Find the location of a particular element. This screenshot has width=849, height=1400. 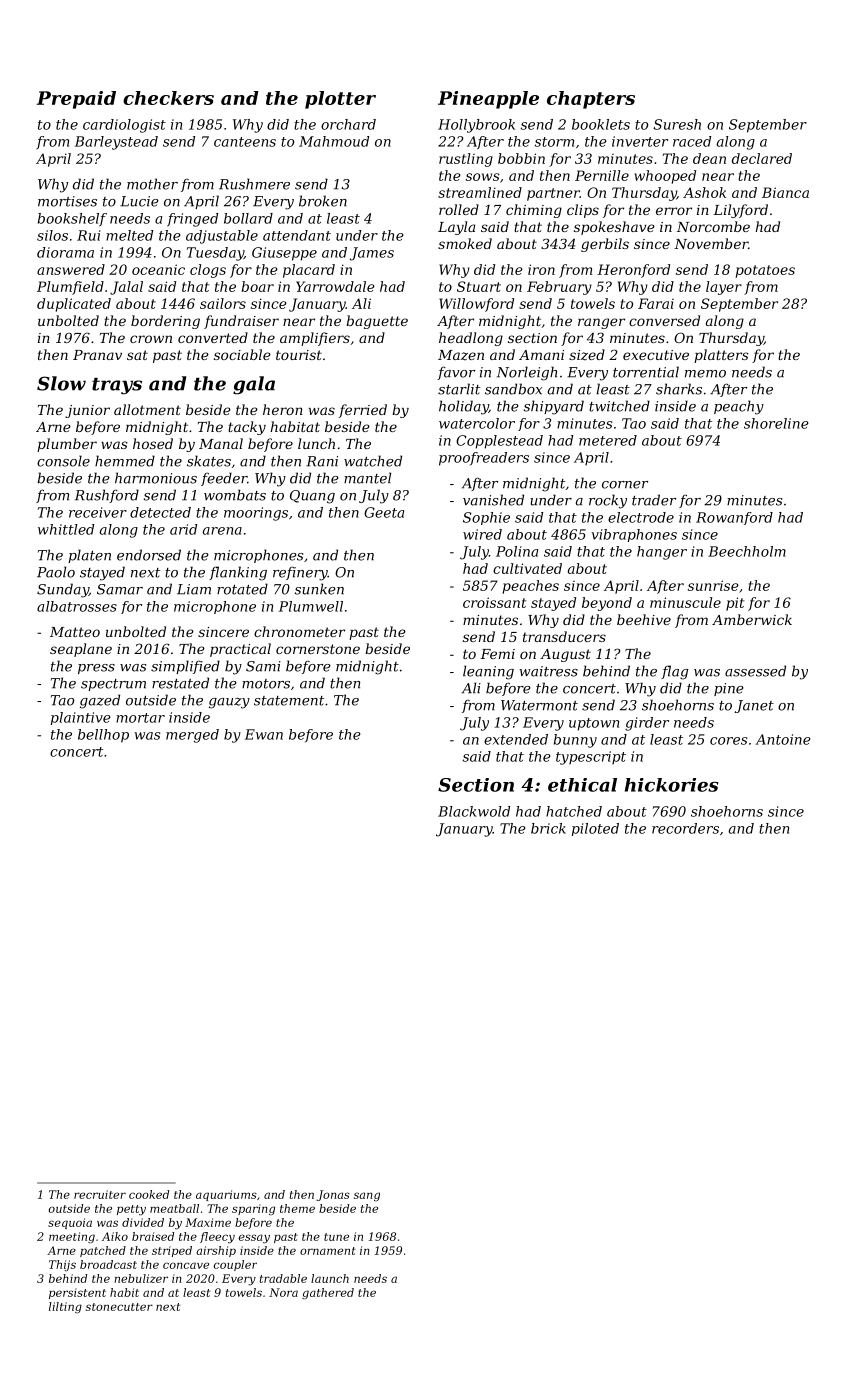

cooked is located at coordinates (149, 1194).
